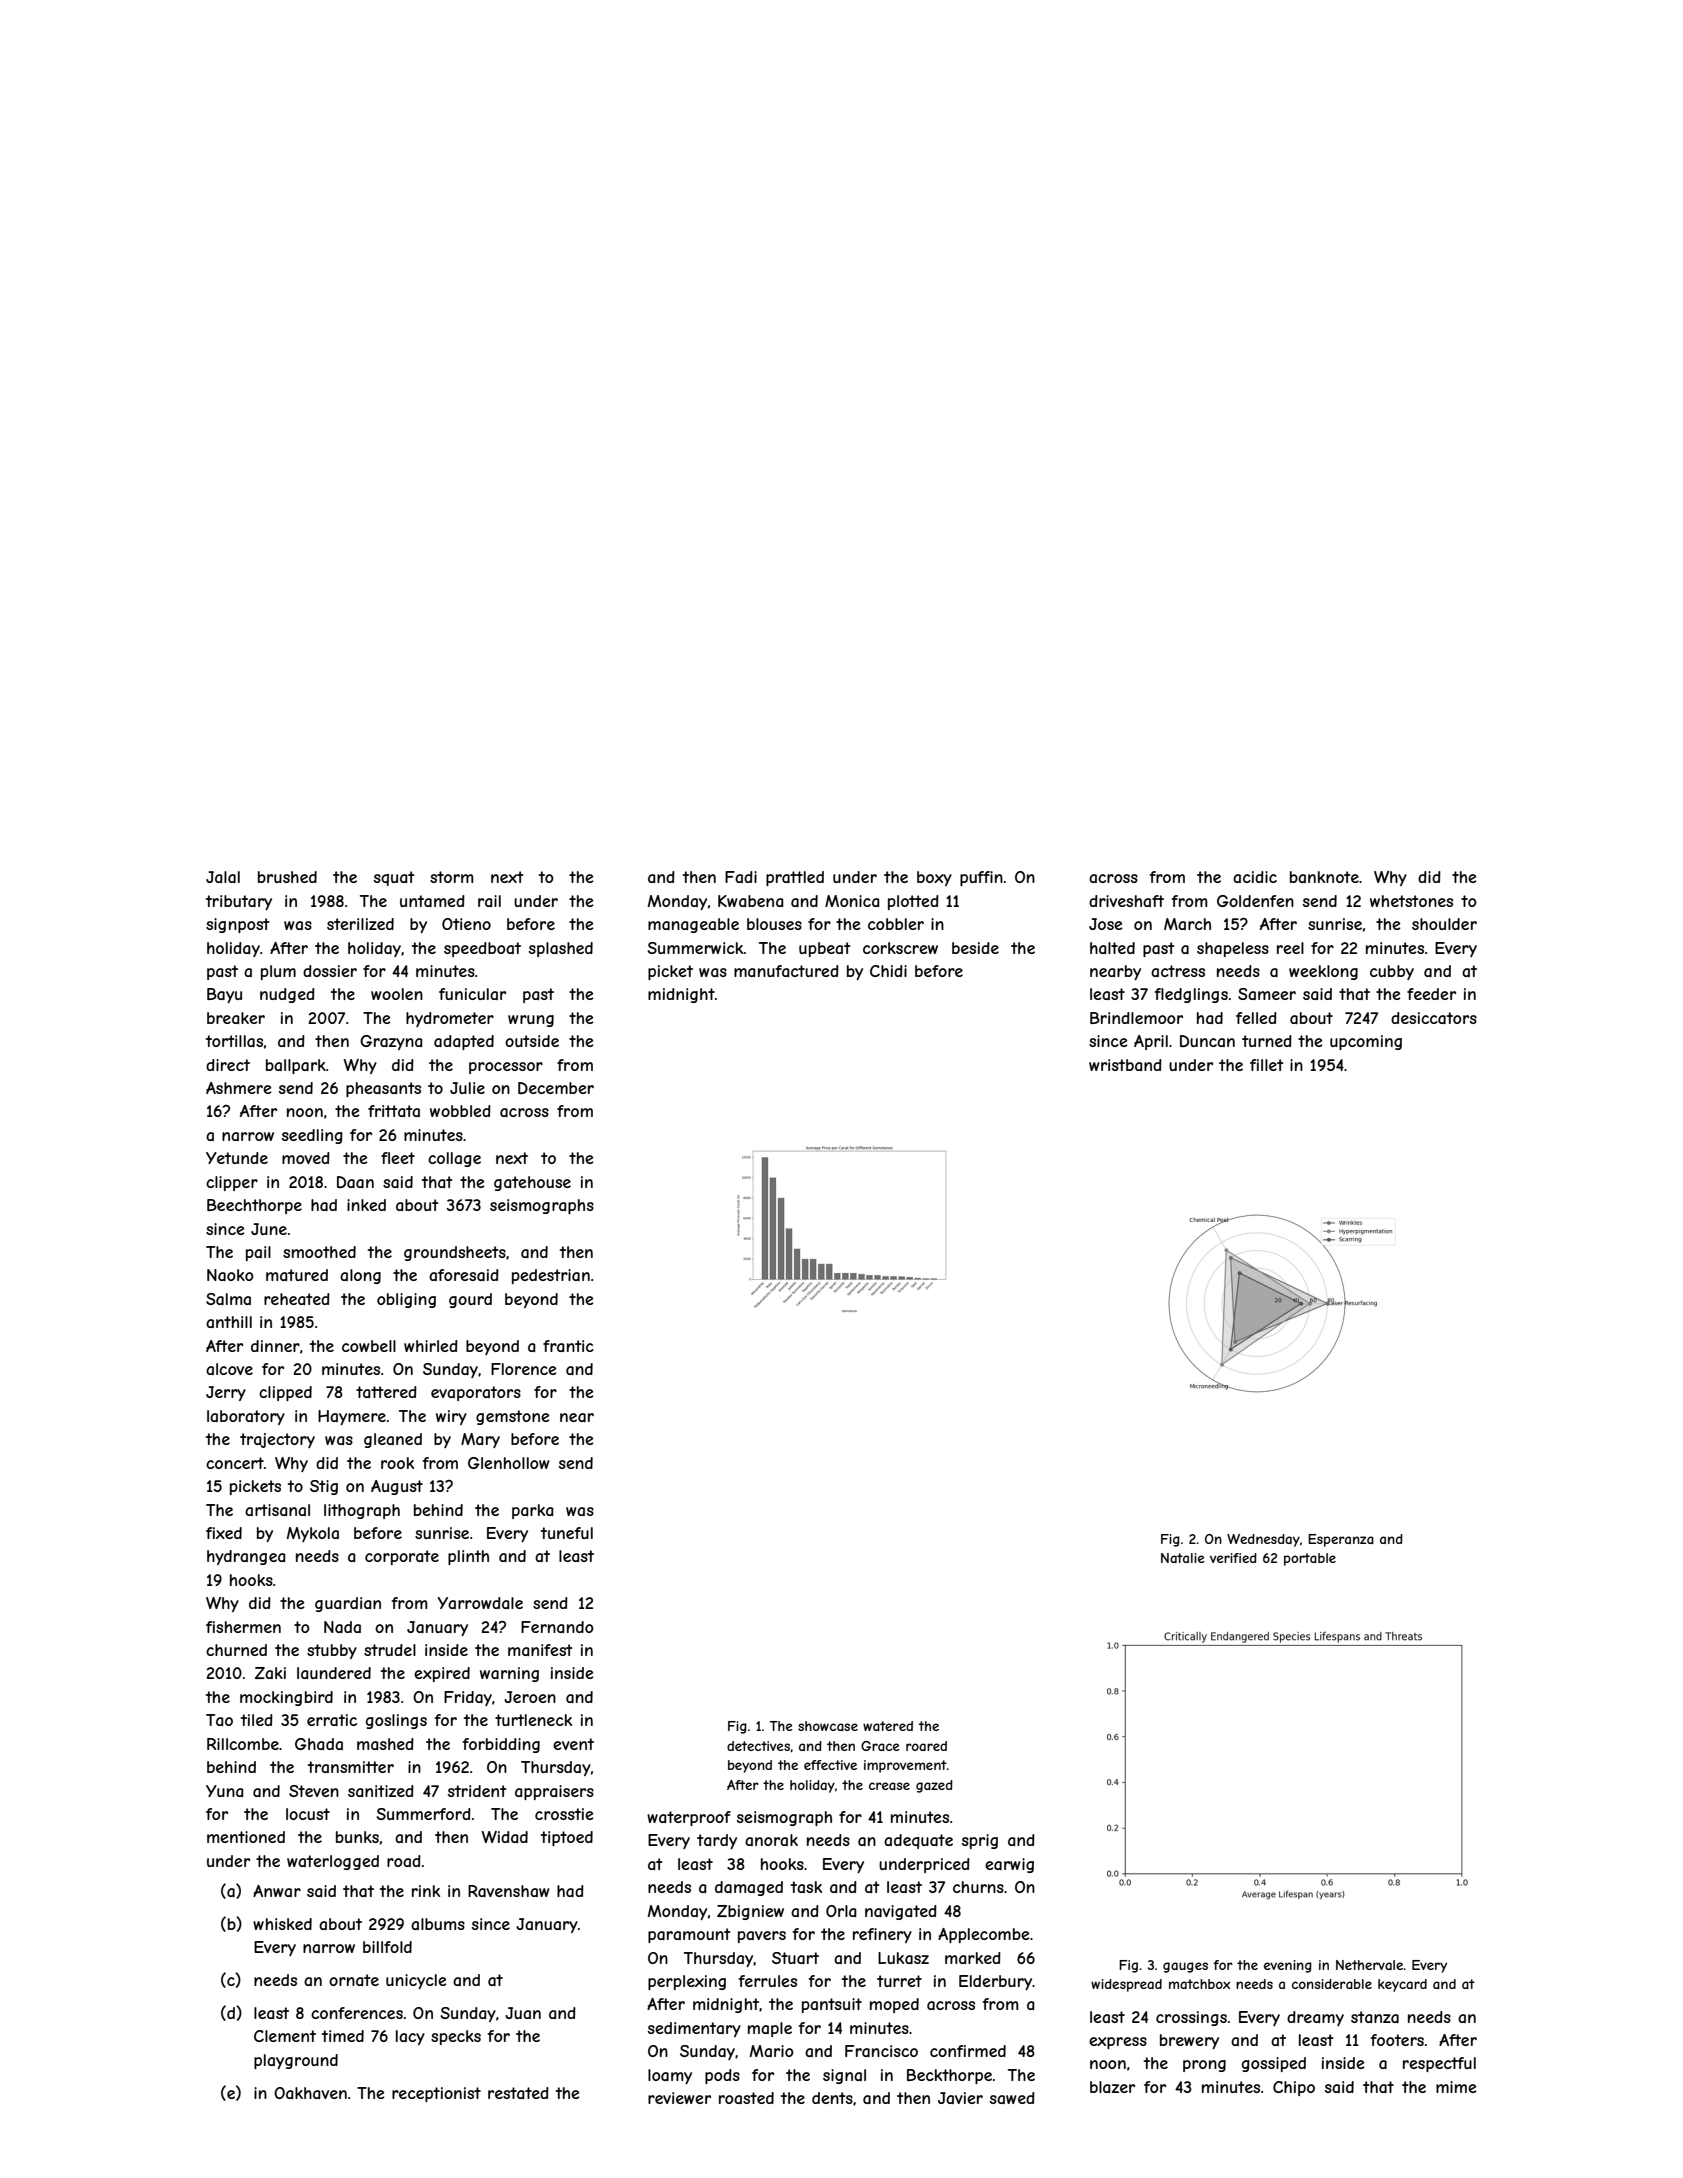 Image resolution: width=1683 pixels, height=2178 pixels. Describe the element at coordinates (524, 1369) in the document. I see `Florence` at that location.
